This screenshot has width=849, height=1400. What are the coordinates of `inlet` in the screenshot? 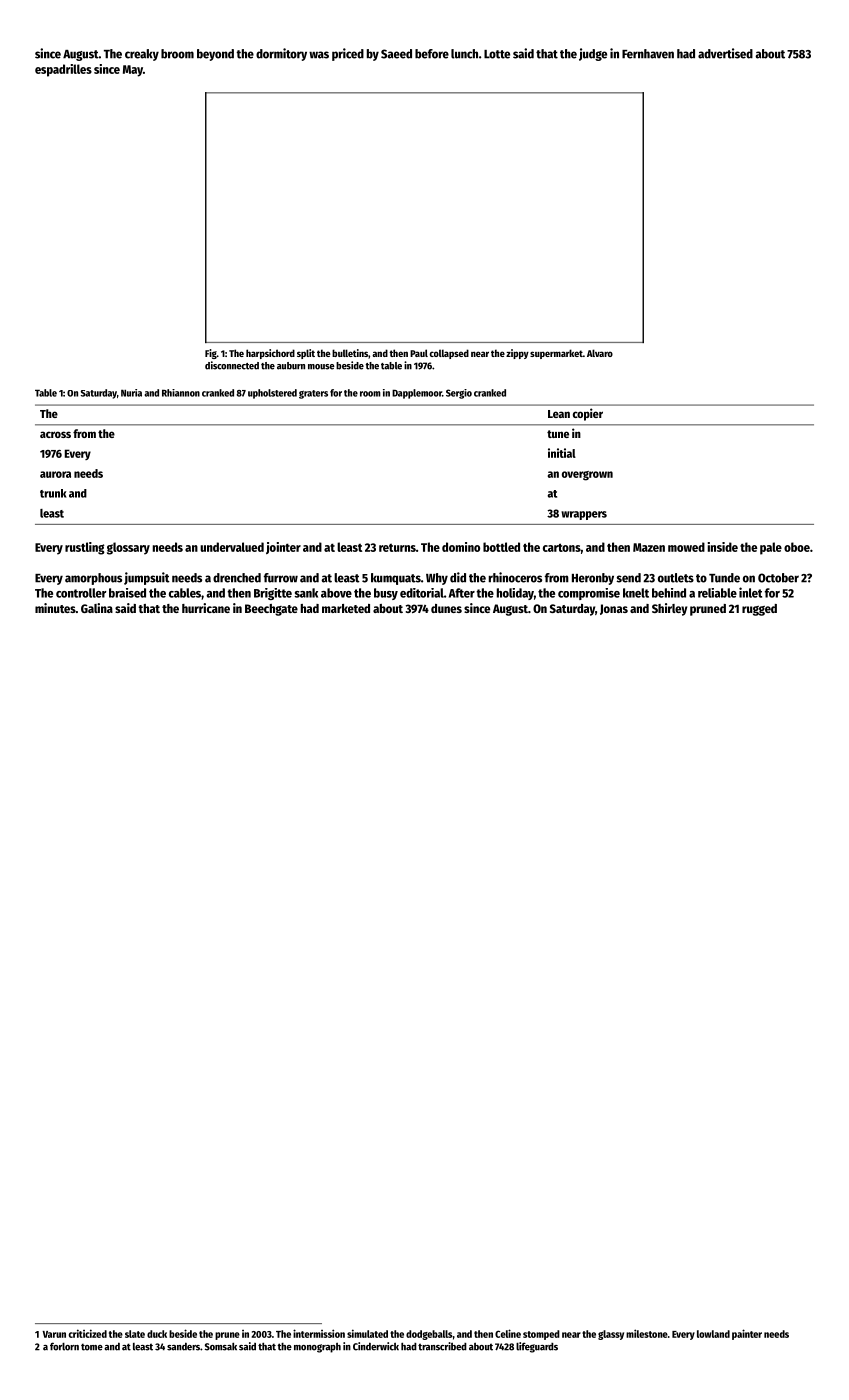 It's located at (750, 592).
